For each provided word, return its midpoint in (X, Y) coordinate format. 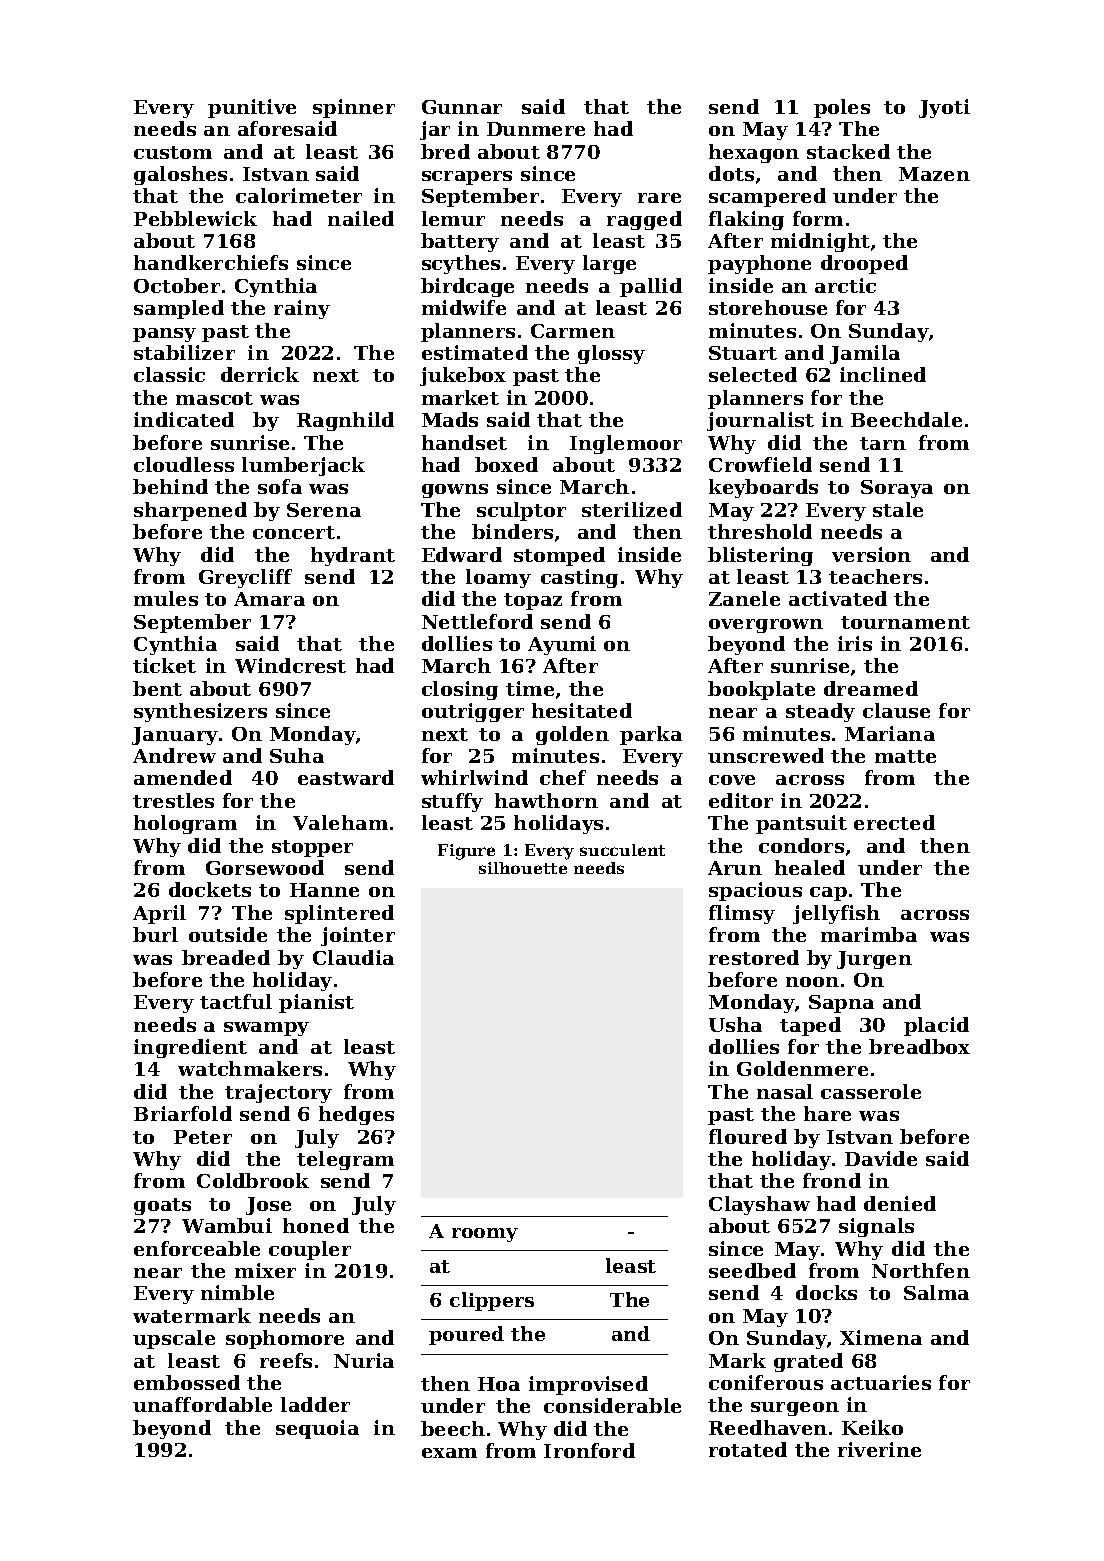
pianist (316, 1003)
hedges (356, 1115)
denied (900, 1203)
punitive (252, 108)
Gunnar (462, 107)
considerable (612, 1405)
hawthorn (546, 800)
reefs (286, 1360)
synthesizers (200, 712)
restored (754, 957)
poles (842, 108)
